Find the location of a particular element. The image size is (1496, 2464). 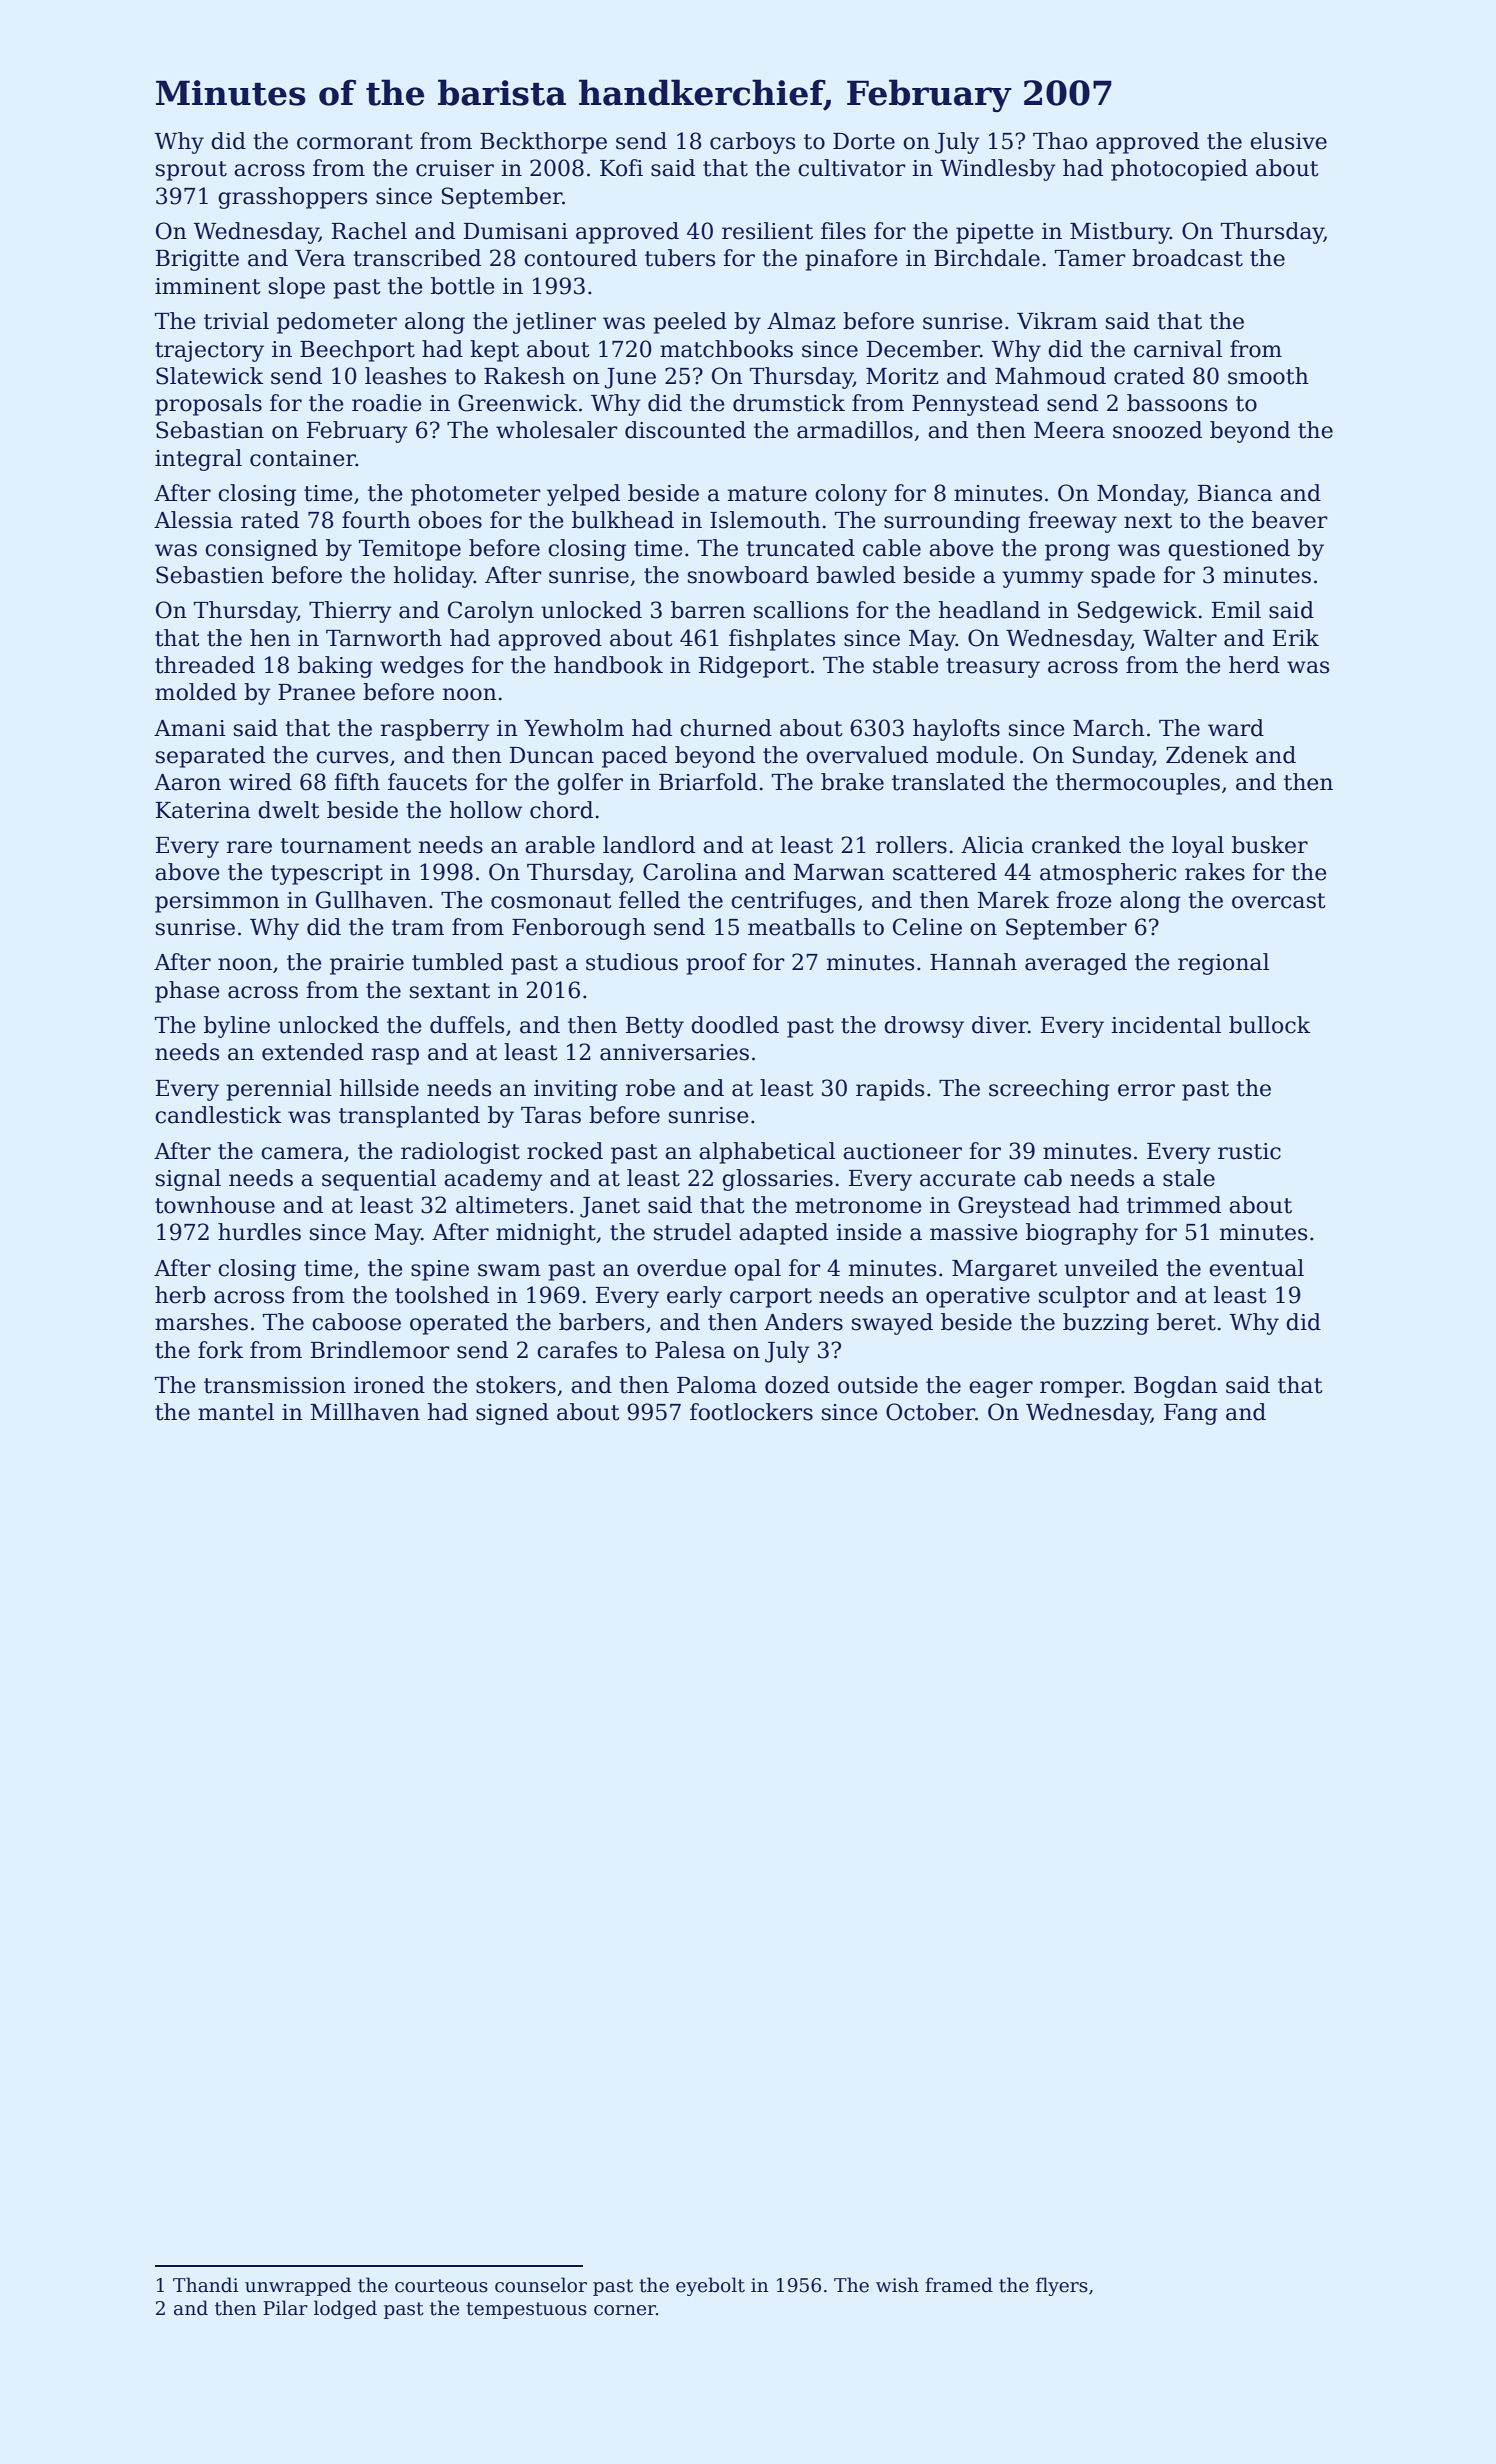

elusive is located at coordinates (1288, 141).
